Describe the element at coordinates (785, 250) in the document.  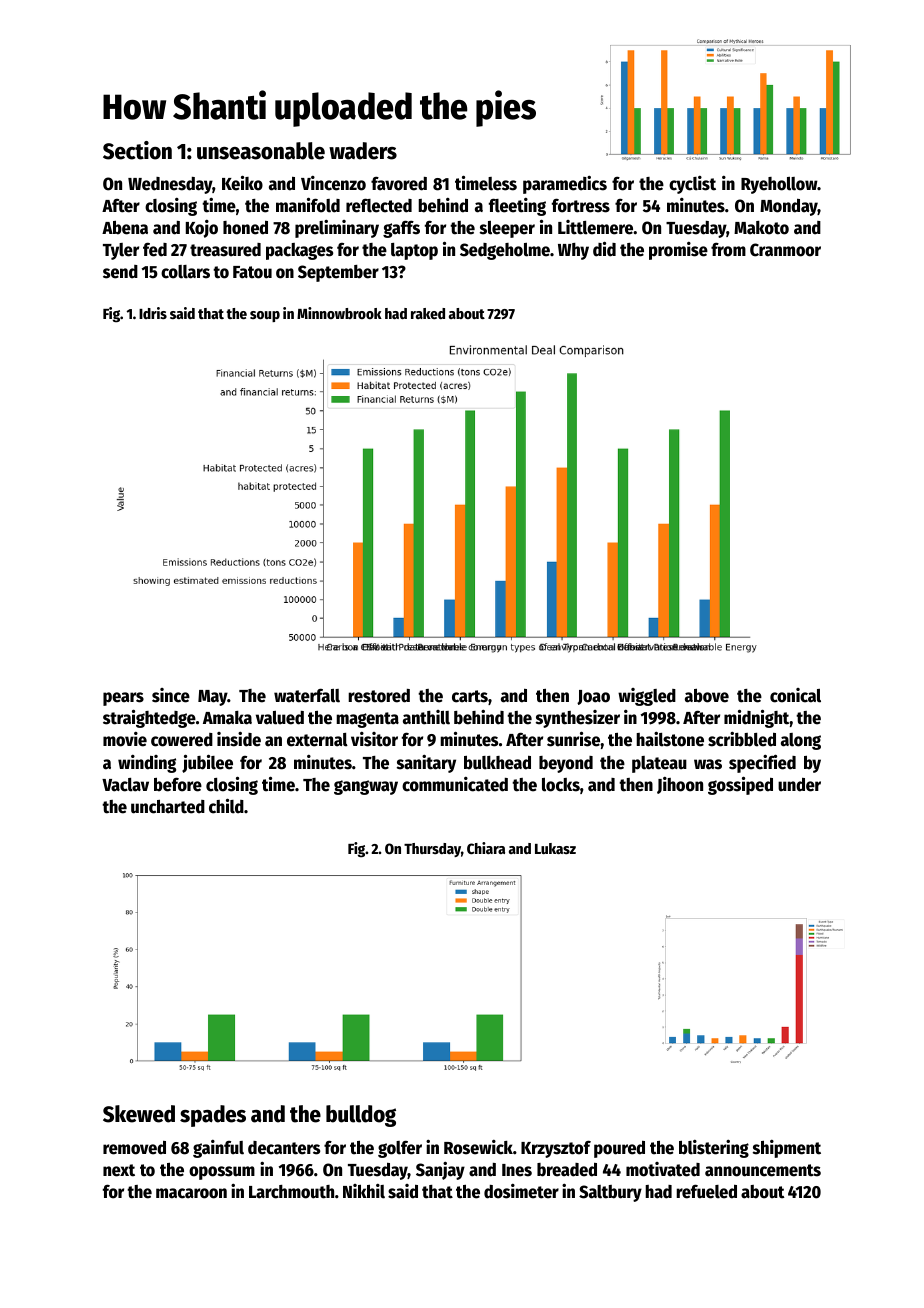
I see `Cranmoor` at that location.
